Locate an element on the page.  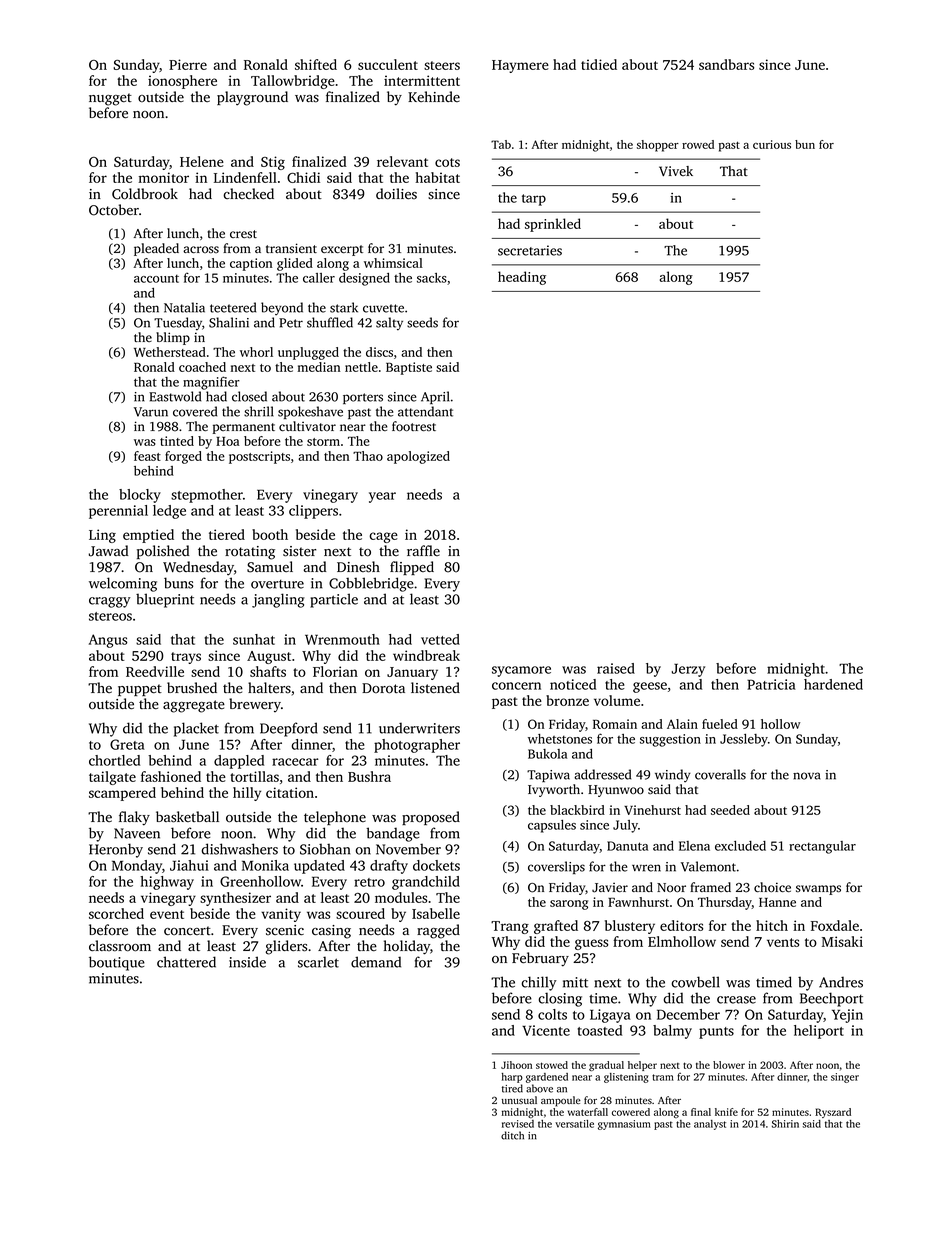
hardened is located at coordinates (833, 684).
